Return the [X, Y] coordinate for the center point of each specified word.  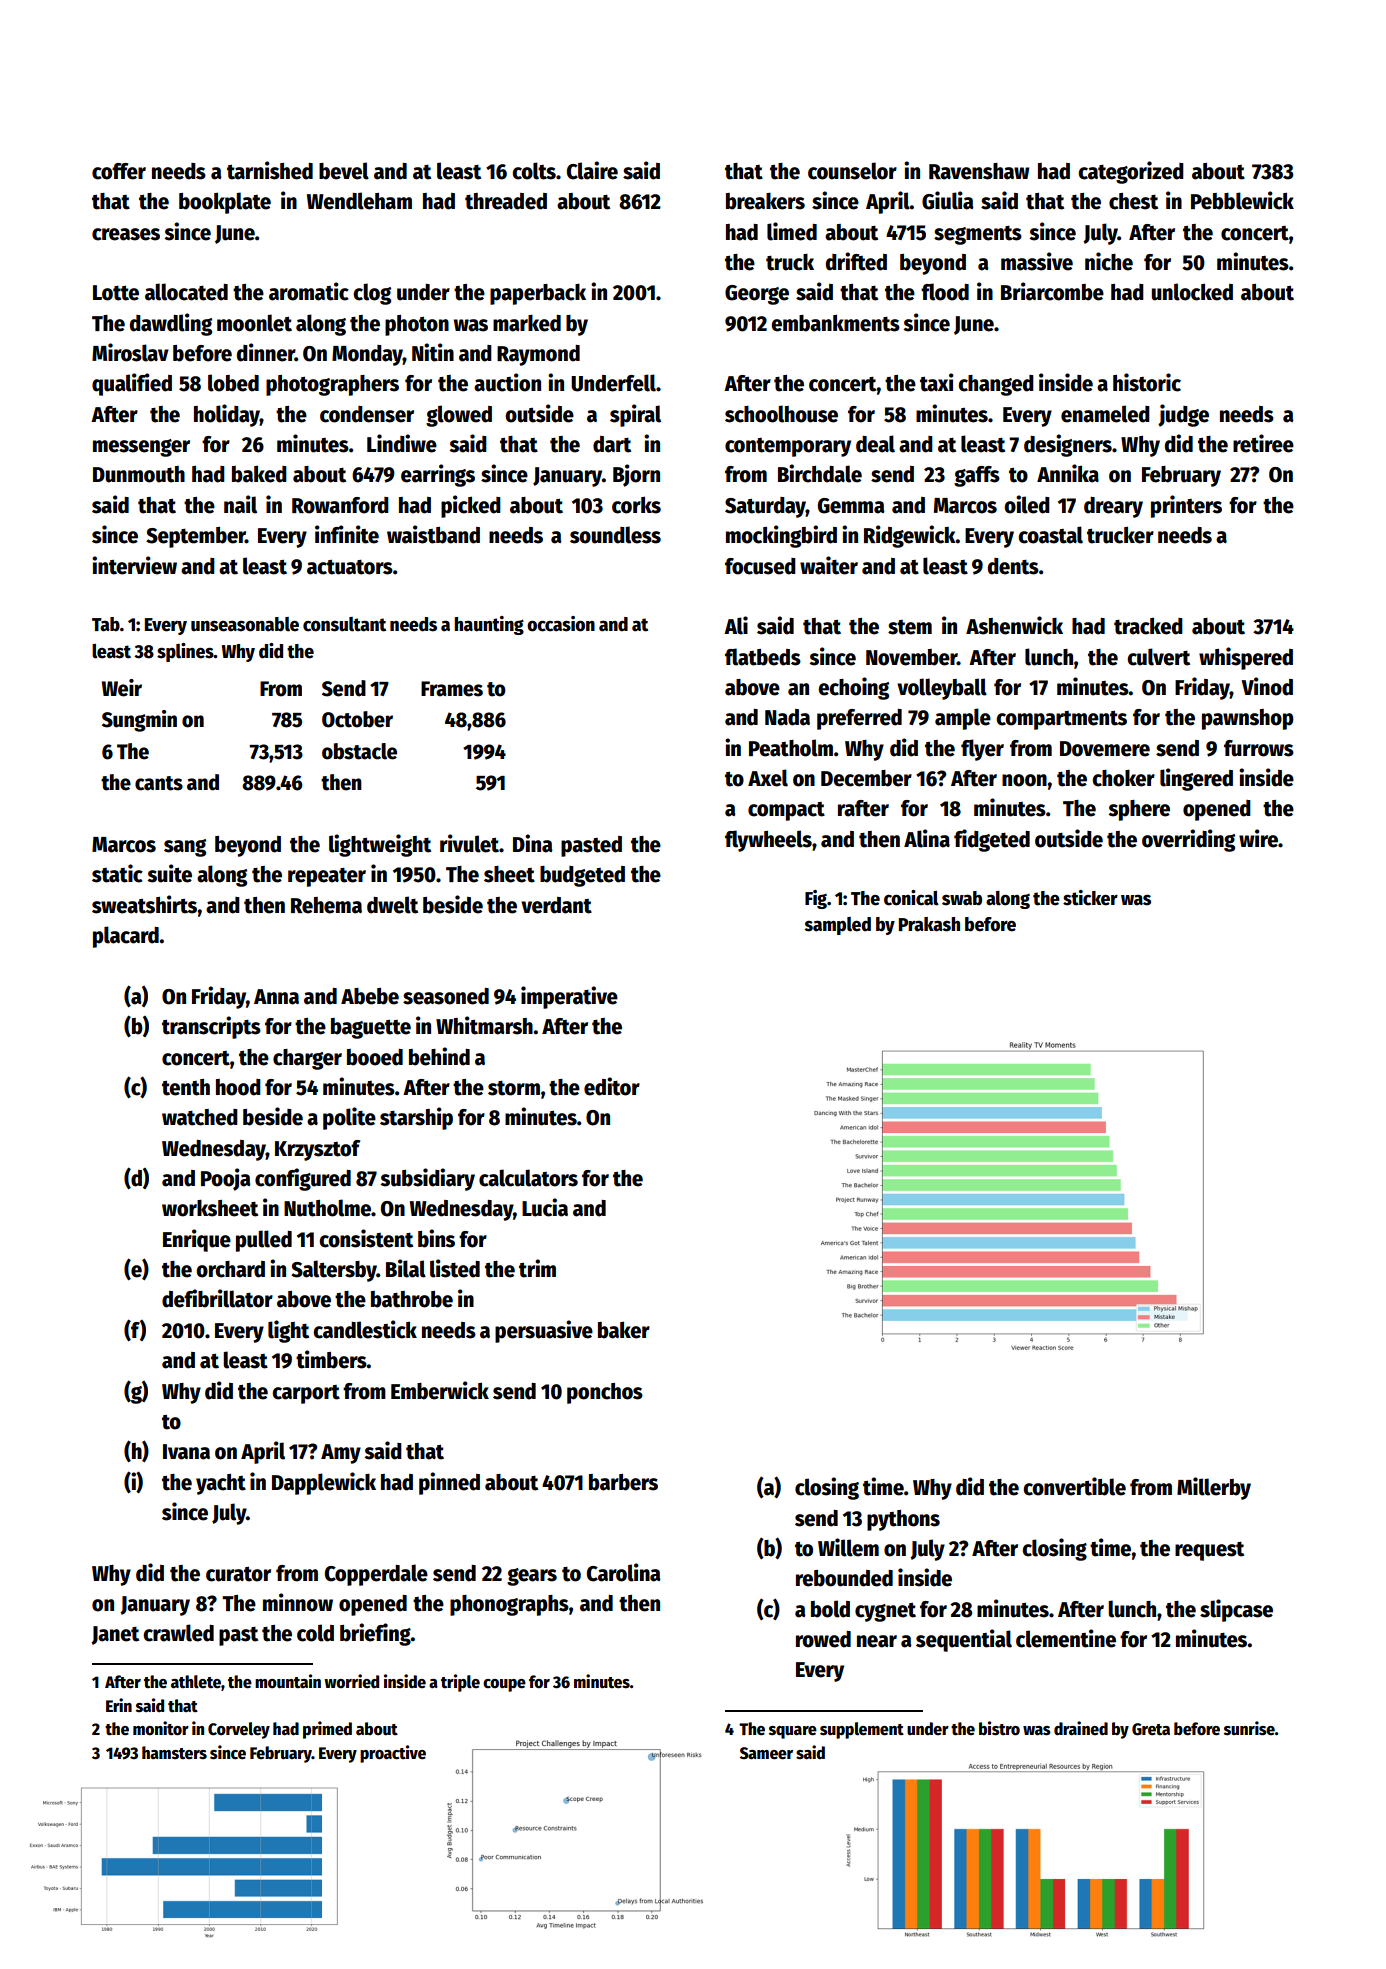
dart [612, 444]
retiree [1263, 443]
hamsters [174, 1753]
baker [624, 1330]
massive [1037, 261]
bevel [344, 171]
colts [534, 171]
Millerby [1214, 1488]
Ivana [186, 1452]
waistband [433, 534]
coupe [504, 1685]
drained [1081, 1728]
